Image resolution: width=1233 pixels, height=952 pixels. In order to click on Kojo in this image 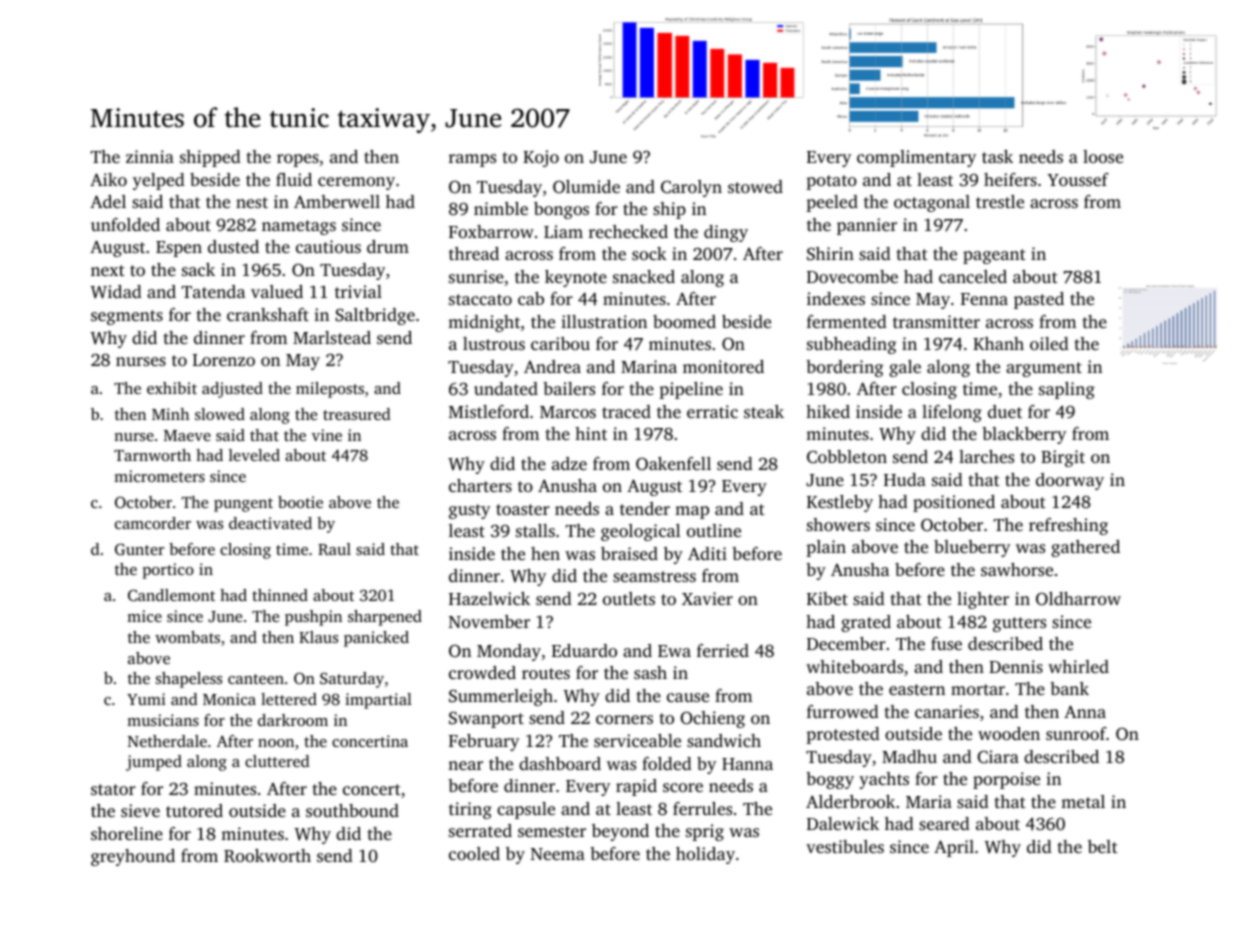, I will do `click(541, 158)`.
